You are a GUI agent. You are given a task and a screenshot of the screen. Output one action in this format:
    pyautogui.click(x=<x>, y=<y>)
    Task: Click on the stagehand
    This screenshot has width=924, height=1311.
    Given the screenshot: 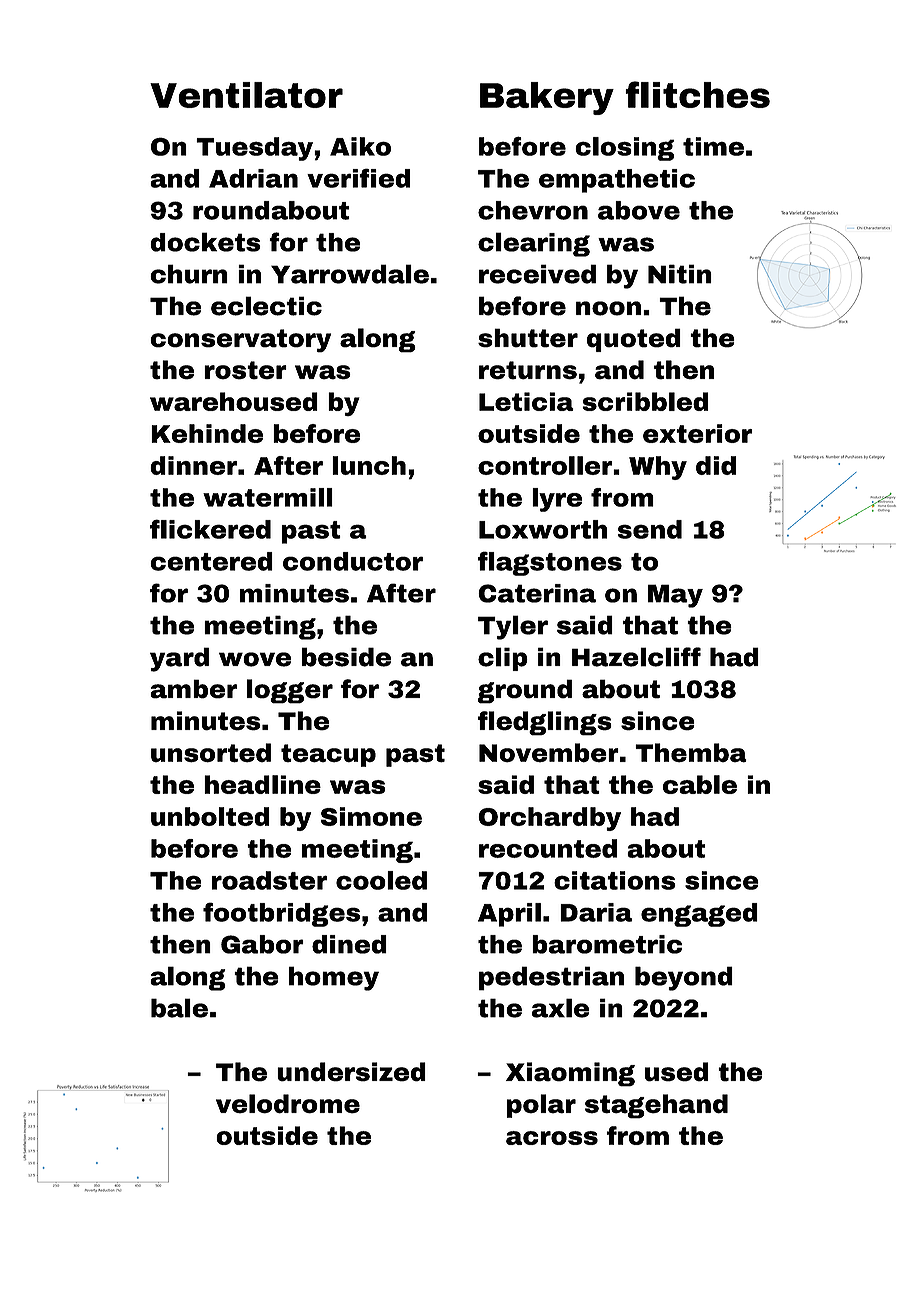 What is the action you would take?
    pyautogui.click(x=656, y=1106)
